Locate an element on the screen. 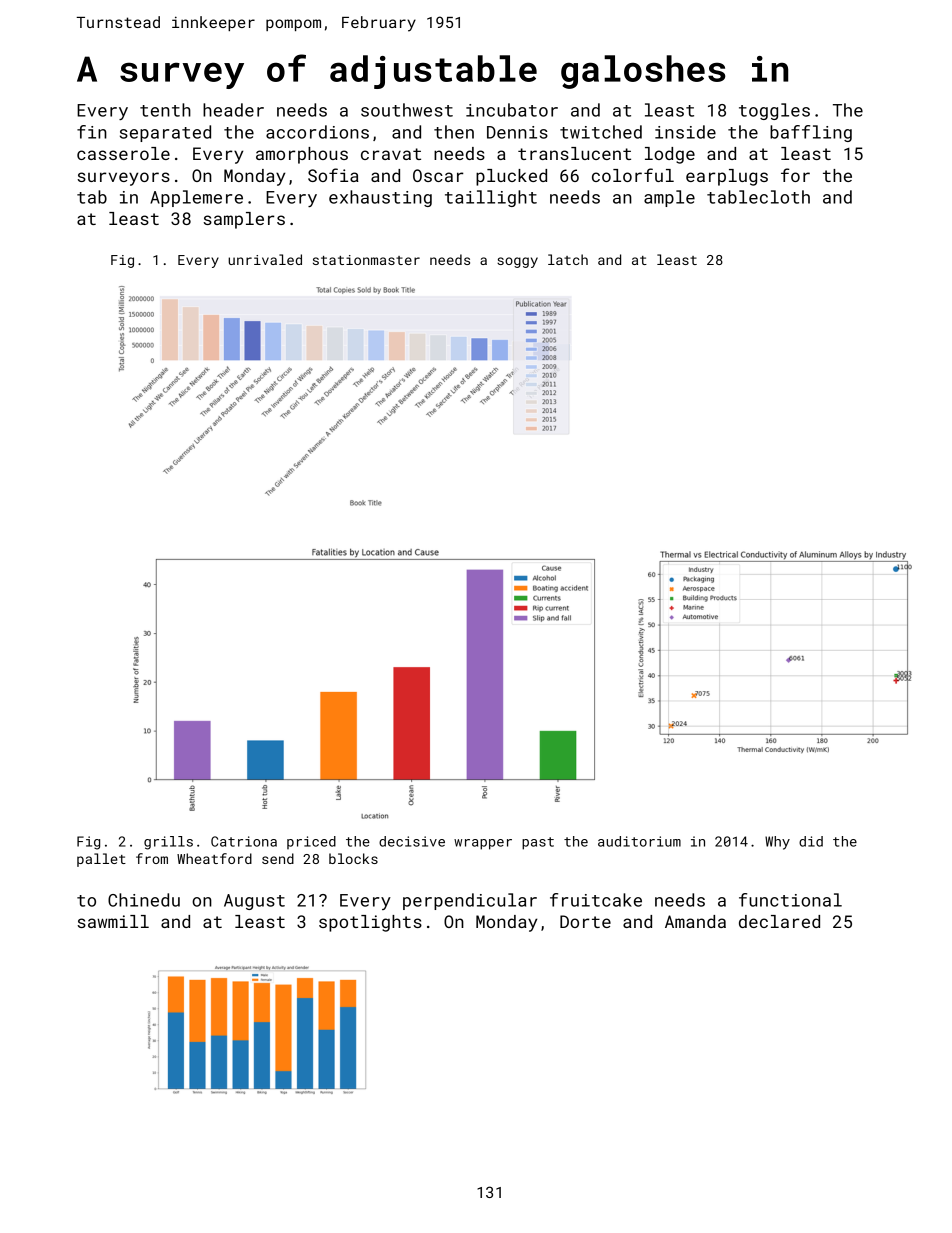  pallet is located at coordinates (101, 860).
